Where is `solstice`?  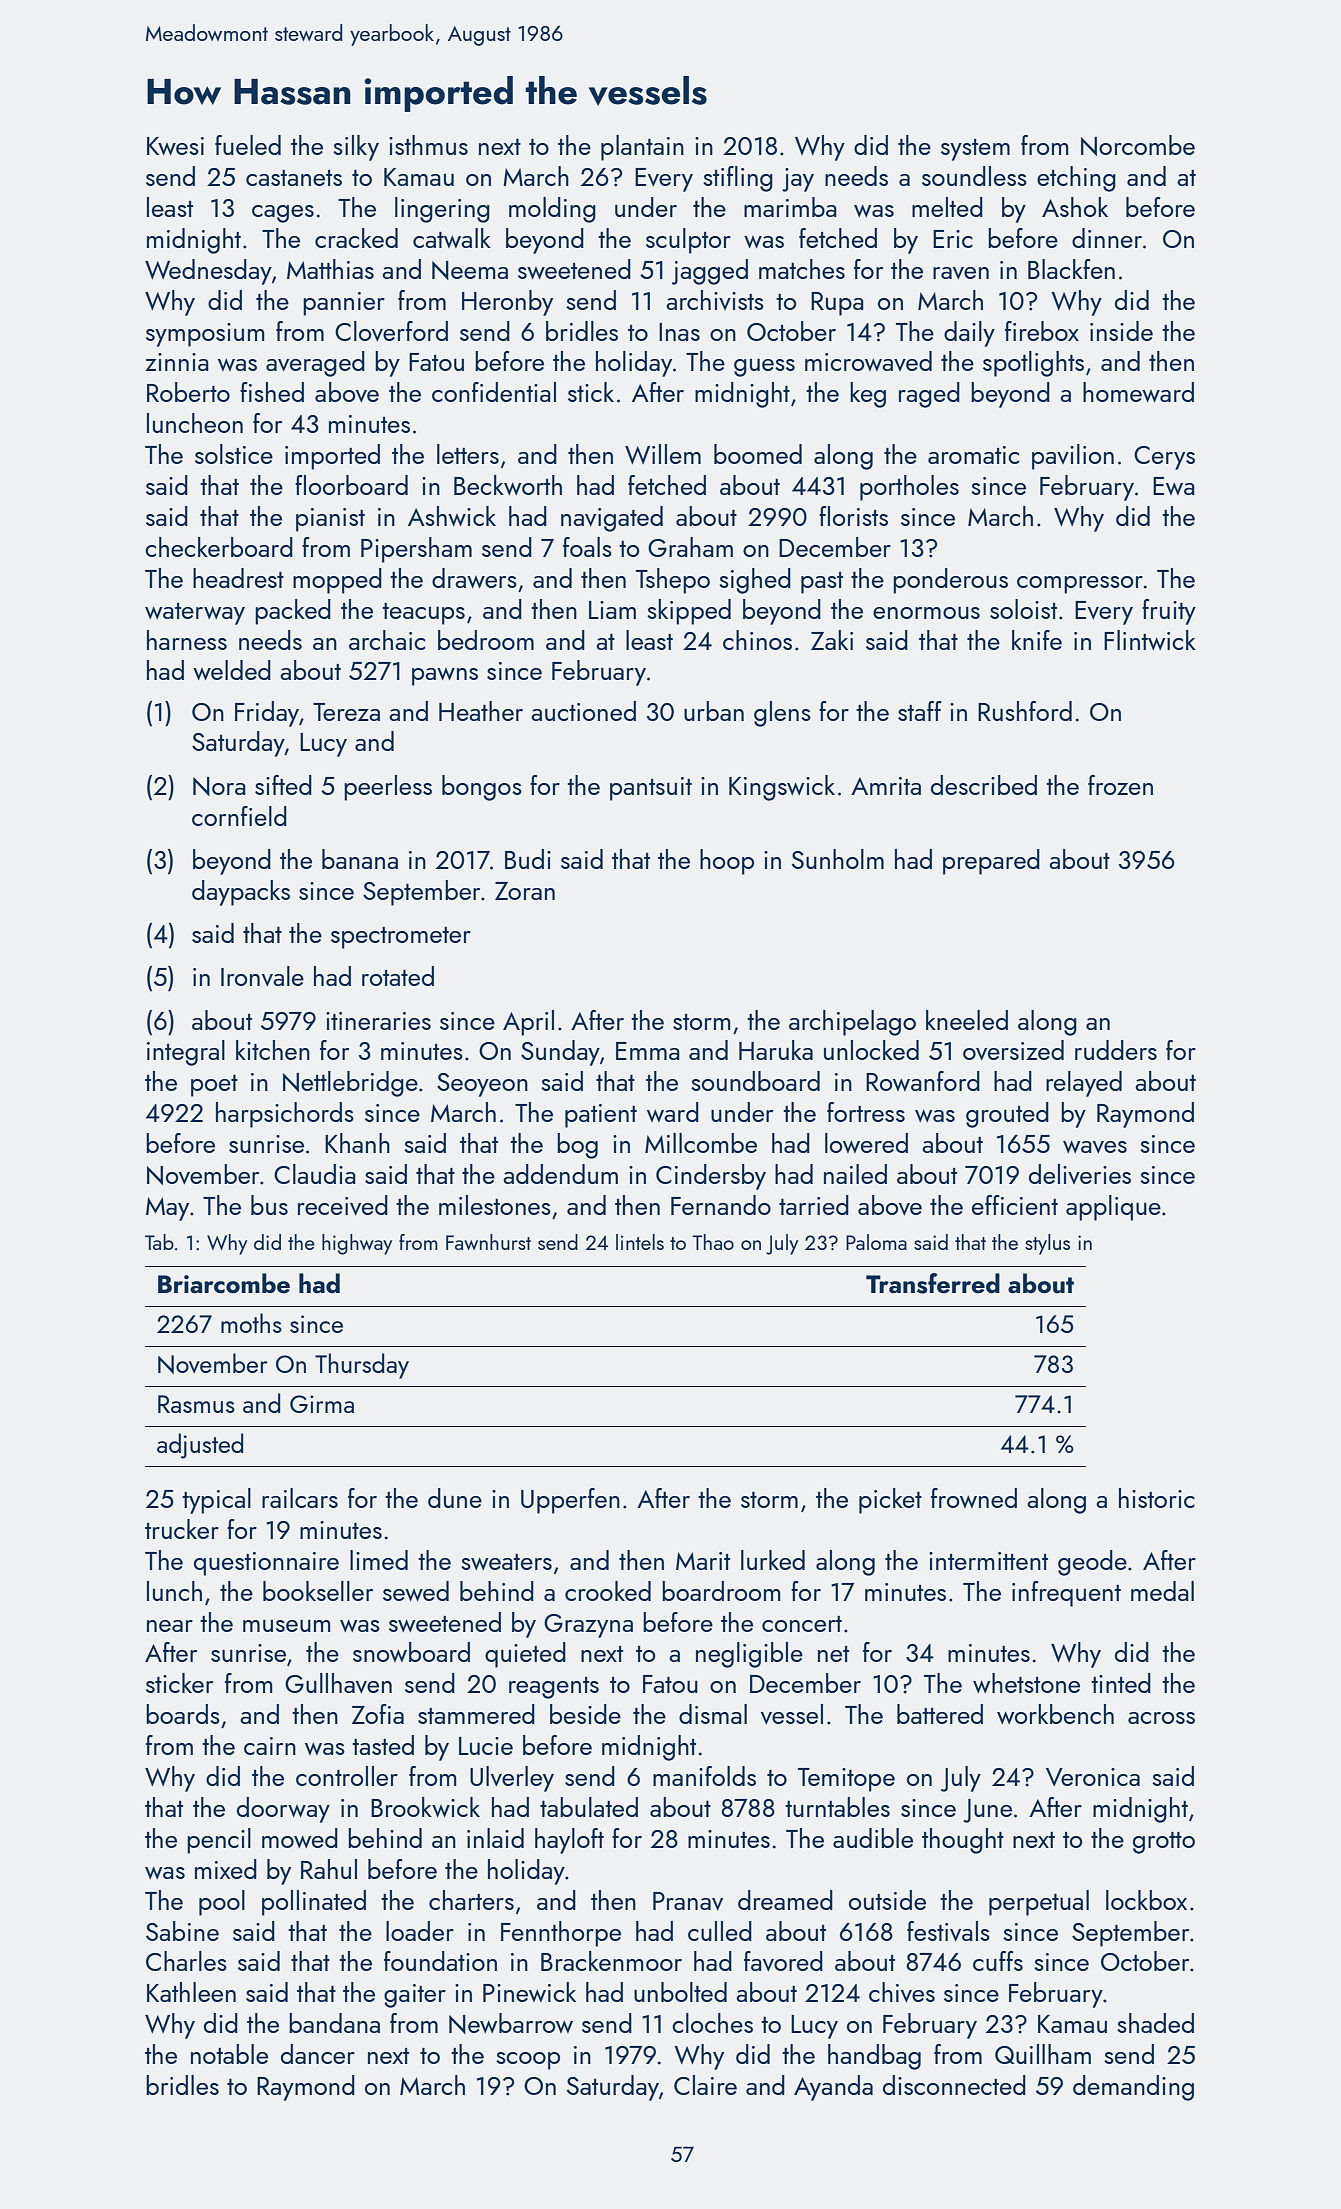 solstice is located at coordinates (234, 454).
